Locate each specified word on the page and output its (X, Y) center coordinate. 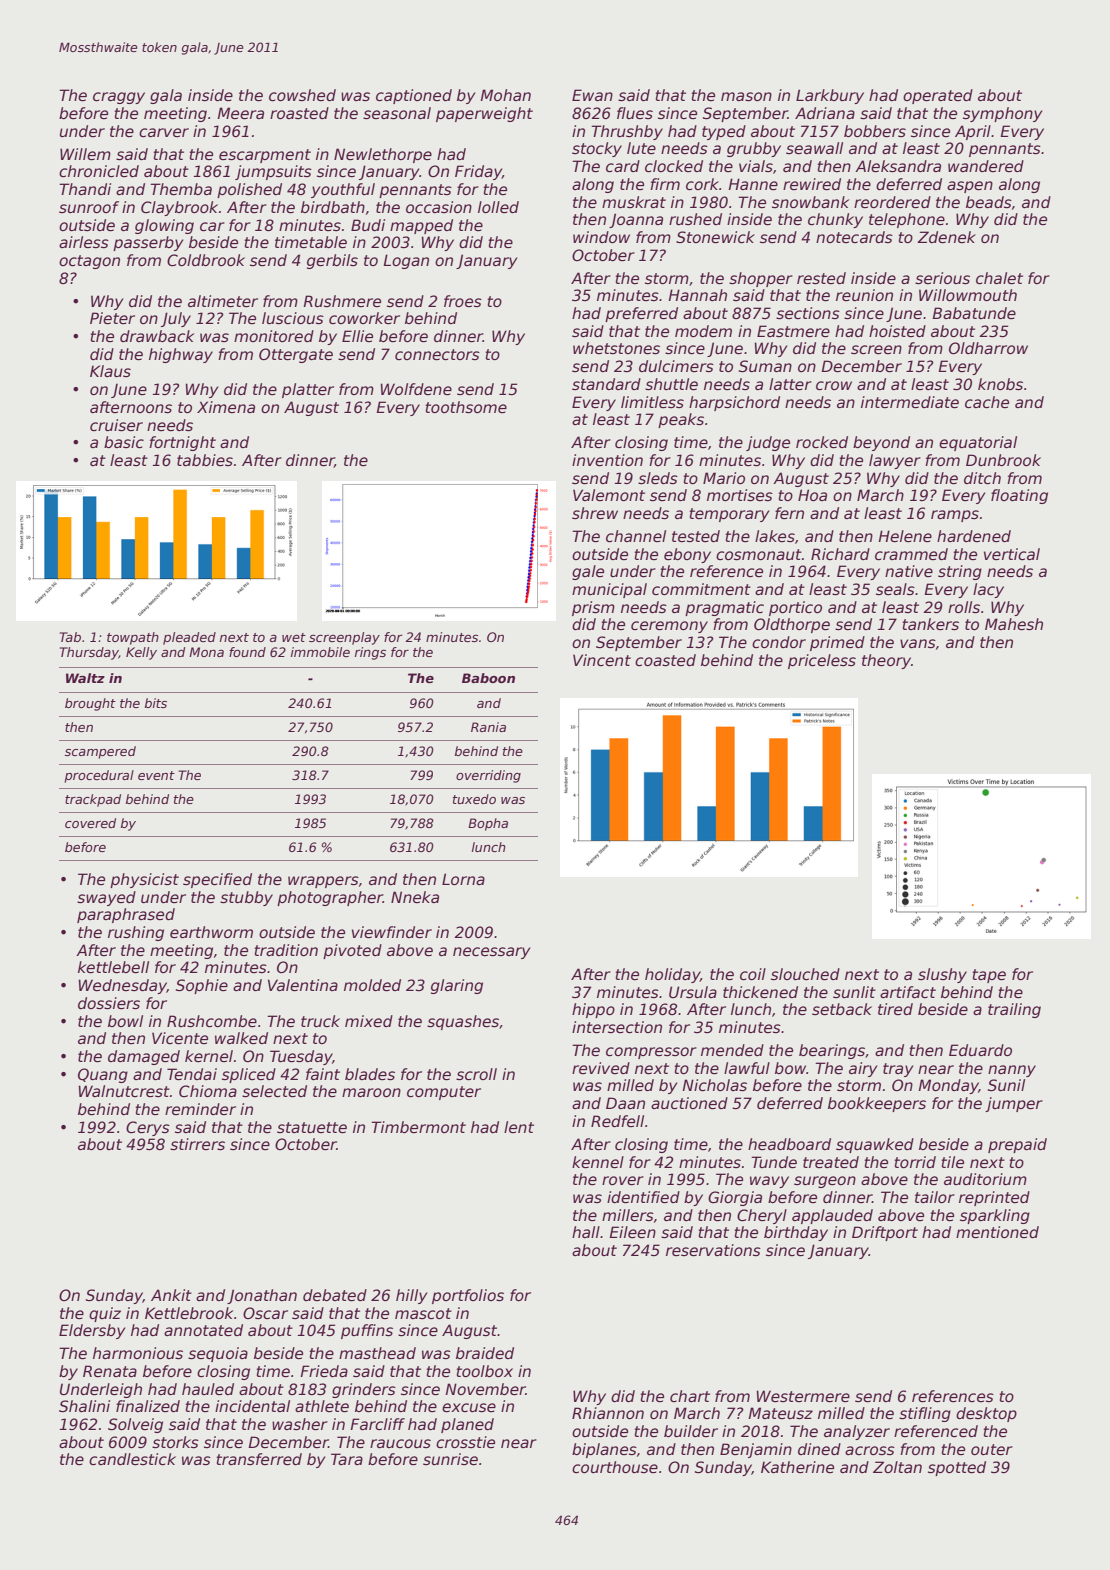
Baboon (488, 678)
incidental (252, 1406)
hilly (411, 1296)
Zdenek (946, 237)
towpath (133, 638)
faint (323, 1074)
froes (463, 301)
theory (886, 661)
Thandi (85, 189)
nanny (1012, 1071)
